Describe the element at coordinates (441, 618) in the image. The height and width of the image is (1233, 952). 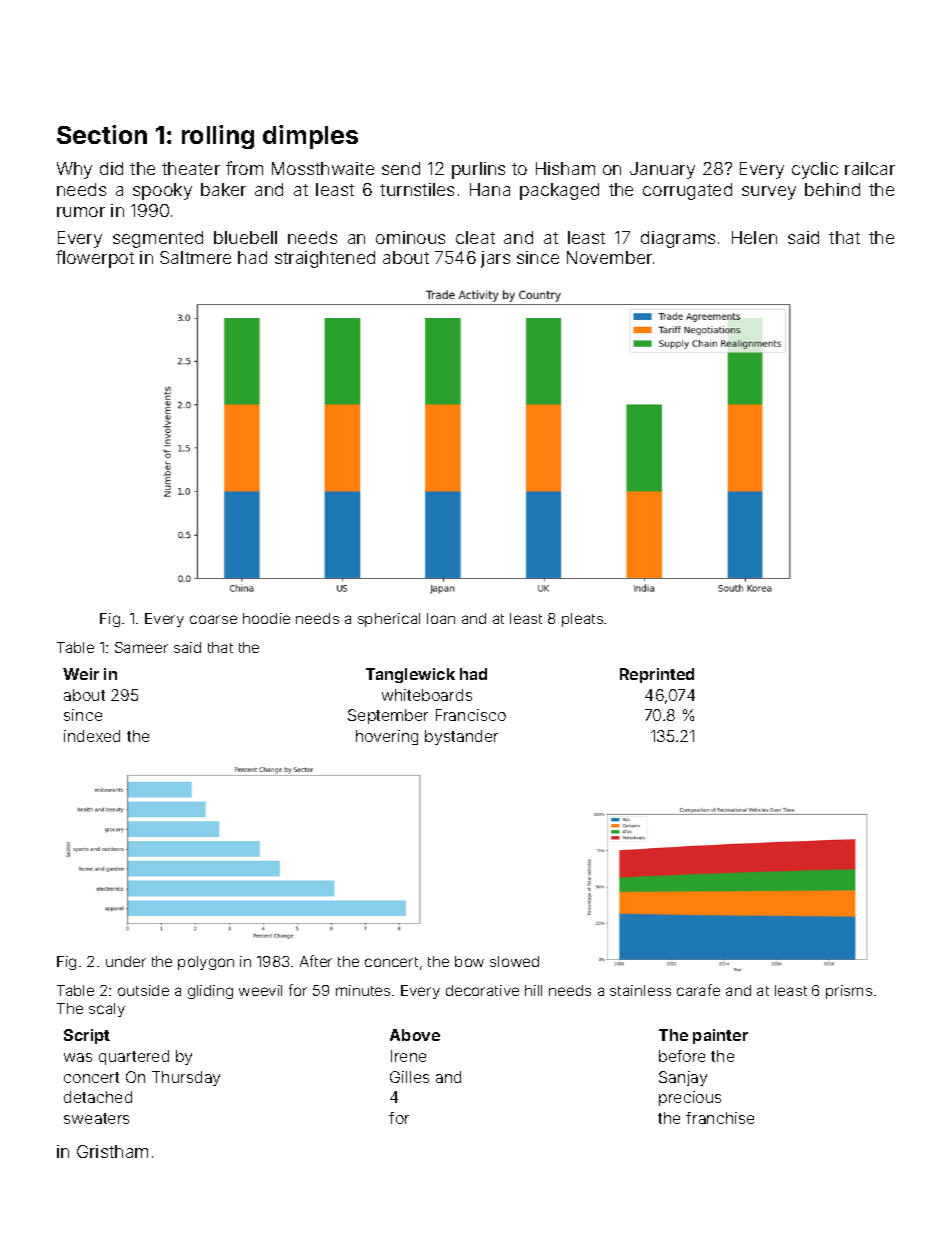
I see `loan` at that location.
